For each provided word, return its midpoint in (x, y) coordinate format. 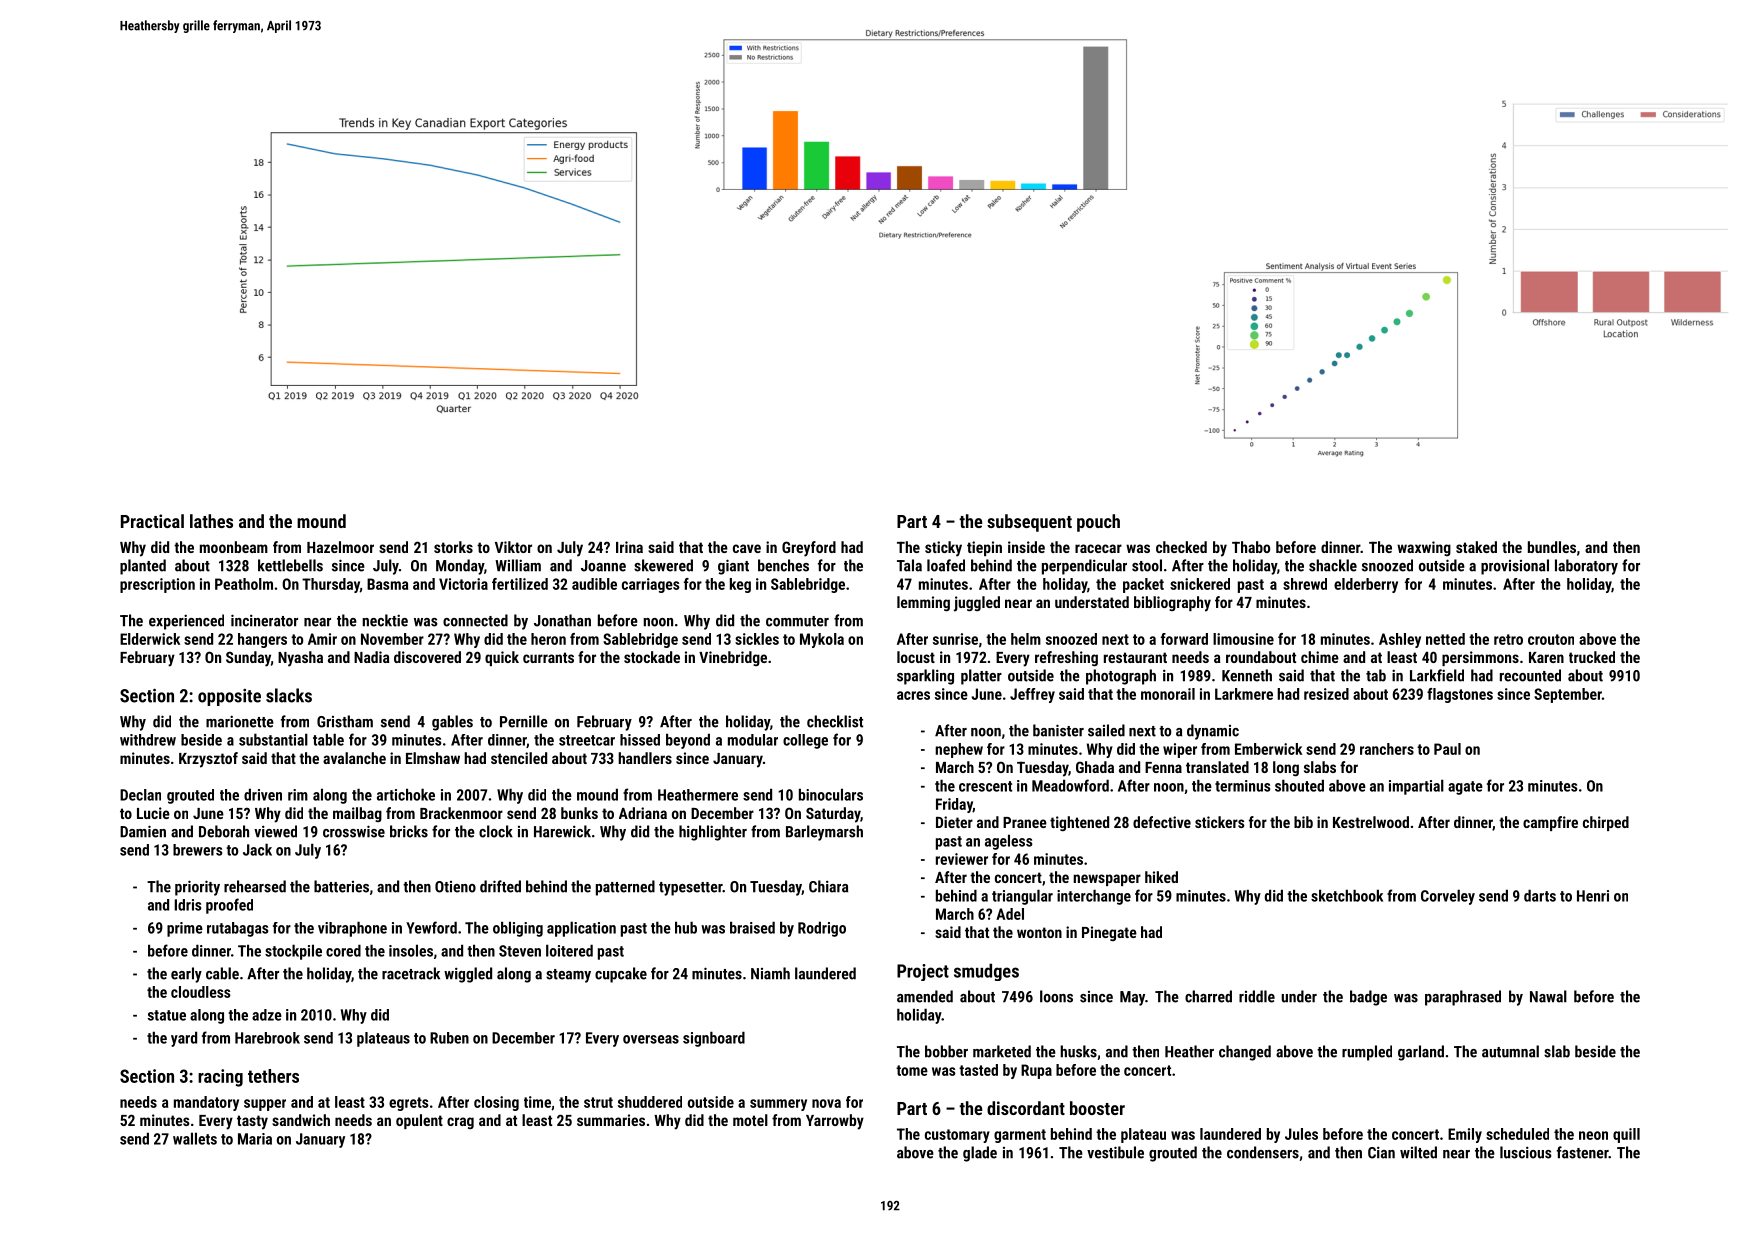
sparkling (925, 677)
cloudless (201, 992)
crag (460, 1123)
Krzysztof (208, 760)
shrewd (1305, 584)
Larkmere (1244, 694)
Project (923, 972)
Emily (1465, 1135)
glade (980, 1154)
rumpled (1367, 1053)
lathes (211, 521)
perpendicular (1084, 567)
